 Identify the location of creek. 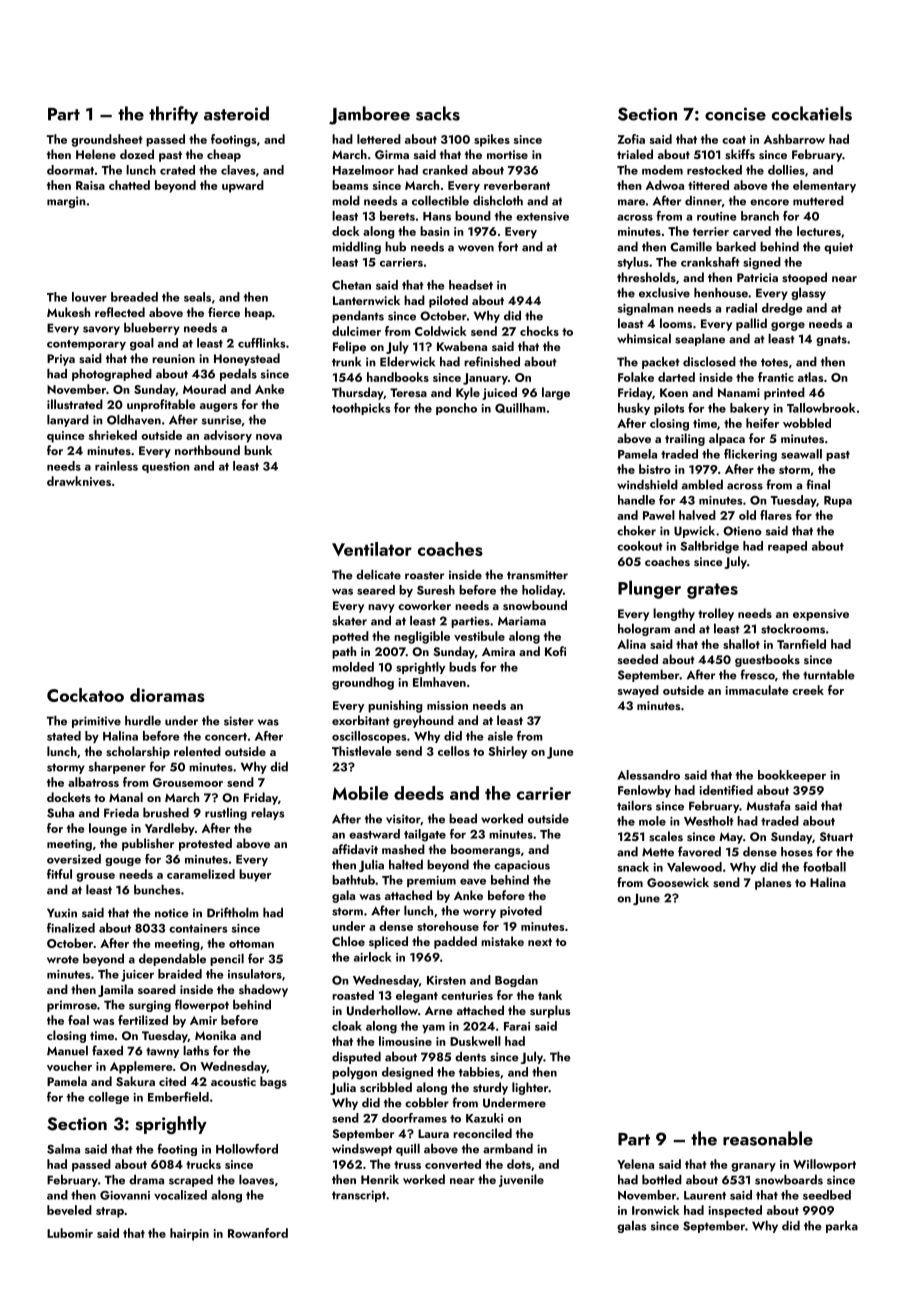
(808, 690).
